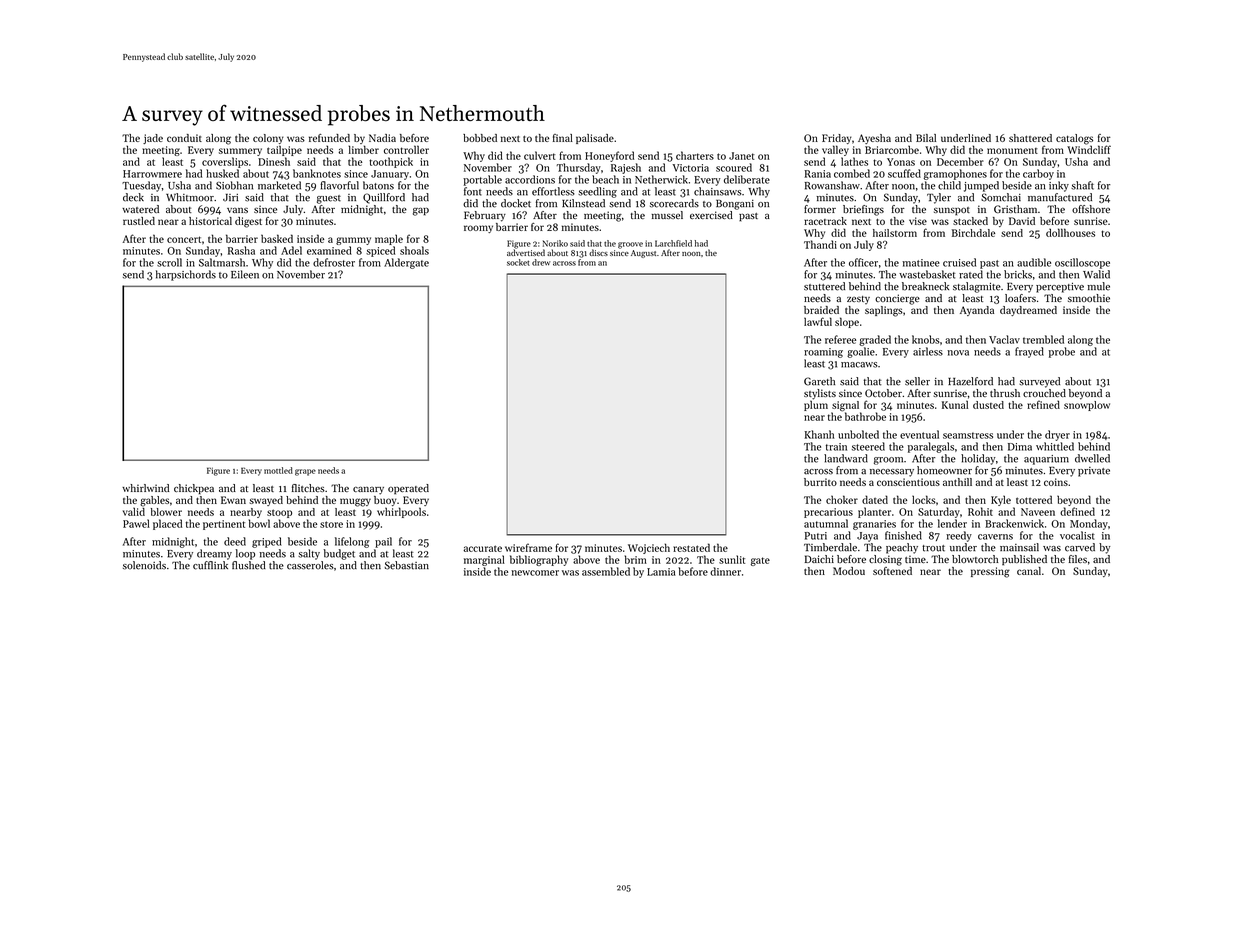 This screenshot has height=952, width=1233. What do you see at coordinates (259, 523) in the screenshot?
I see `bowl` at bounding box center [259, 523].
